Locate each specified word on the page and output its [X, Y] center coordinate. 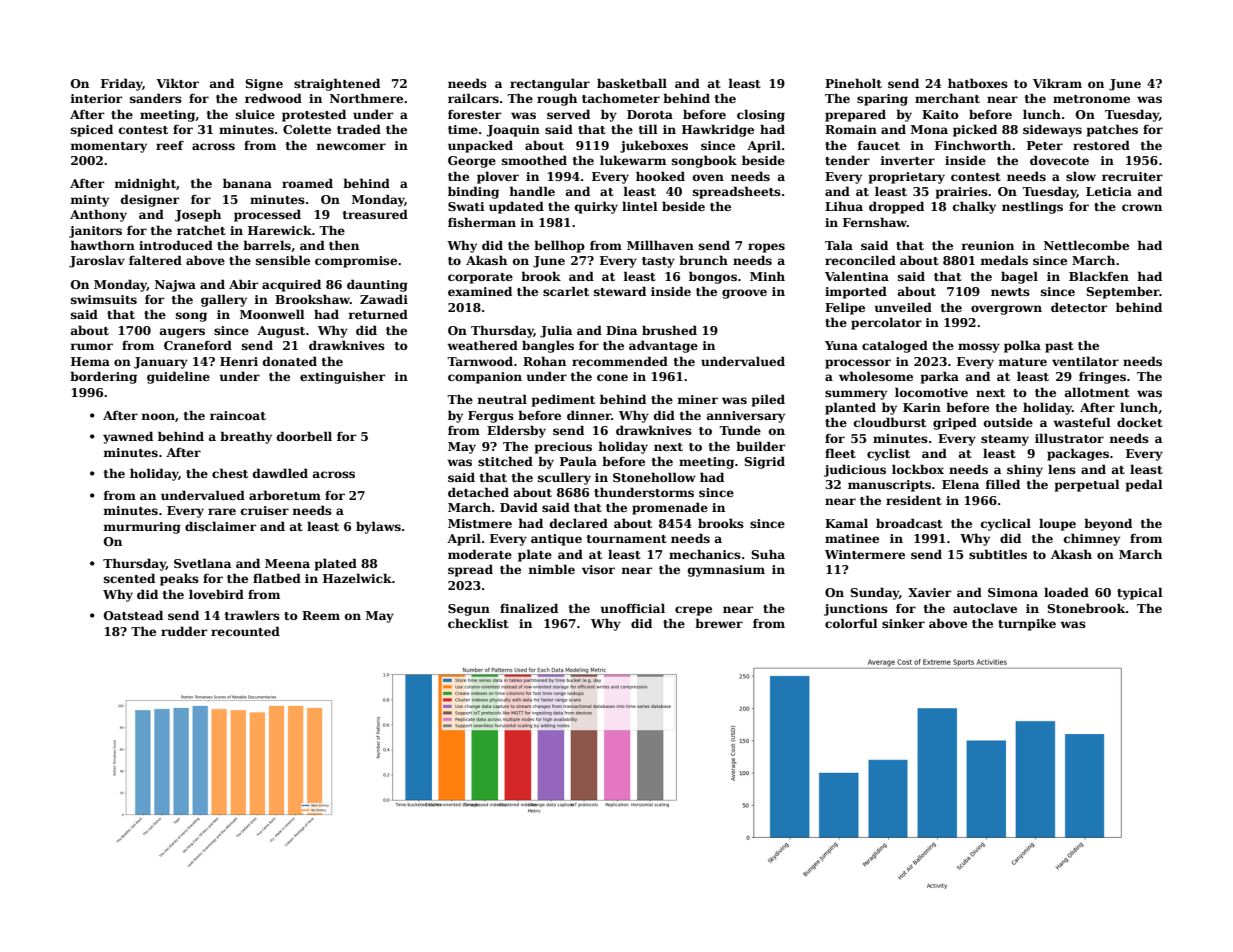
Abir [244, 284]
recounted [245, 631]
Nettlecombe [1086, 245]
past [1059, 347]
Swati [466, 206]
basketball [632, 83]
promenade [670, 508]
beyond [1108, 524]
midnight [145, 184]
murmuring [142, 528]
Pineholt [853, 83]
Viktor [177, 83]
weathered [482, 345]
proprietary [907, 178]
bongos [713, 277]
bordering [103, 377]
